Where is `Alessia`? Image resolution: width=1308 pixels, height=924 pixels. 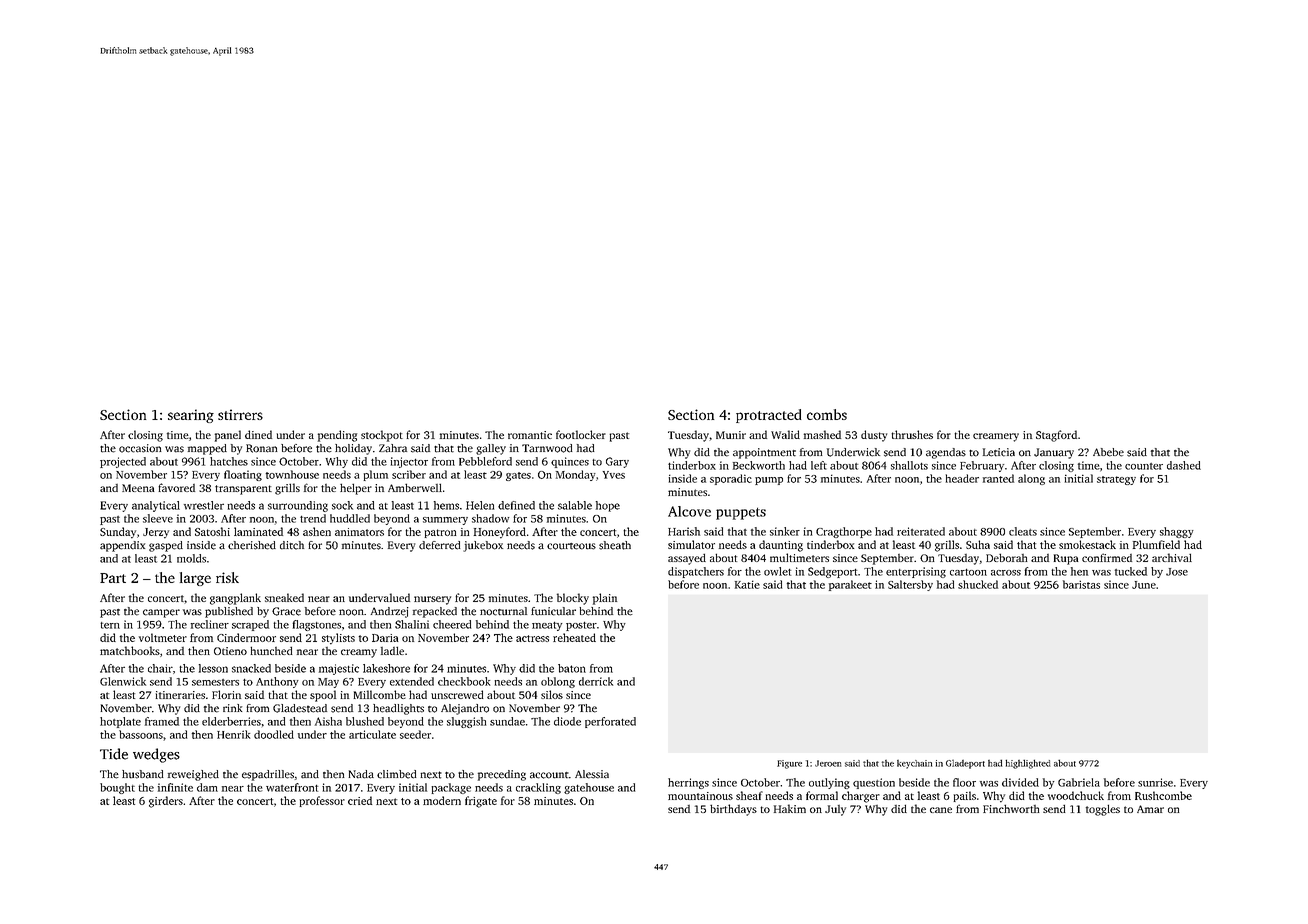 Alessia is located at coordinates (592, 774).
